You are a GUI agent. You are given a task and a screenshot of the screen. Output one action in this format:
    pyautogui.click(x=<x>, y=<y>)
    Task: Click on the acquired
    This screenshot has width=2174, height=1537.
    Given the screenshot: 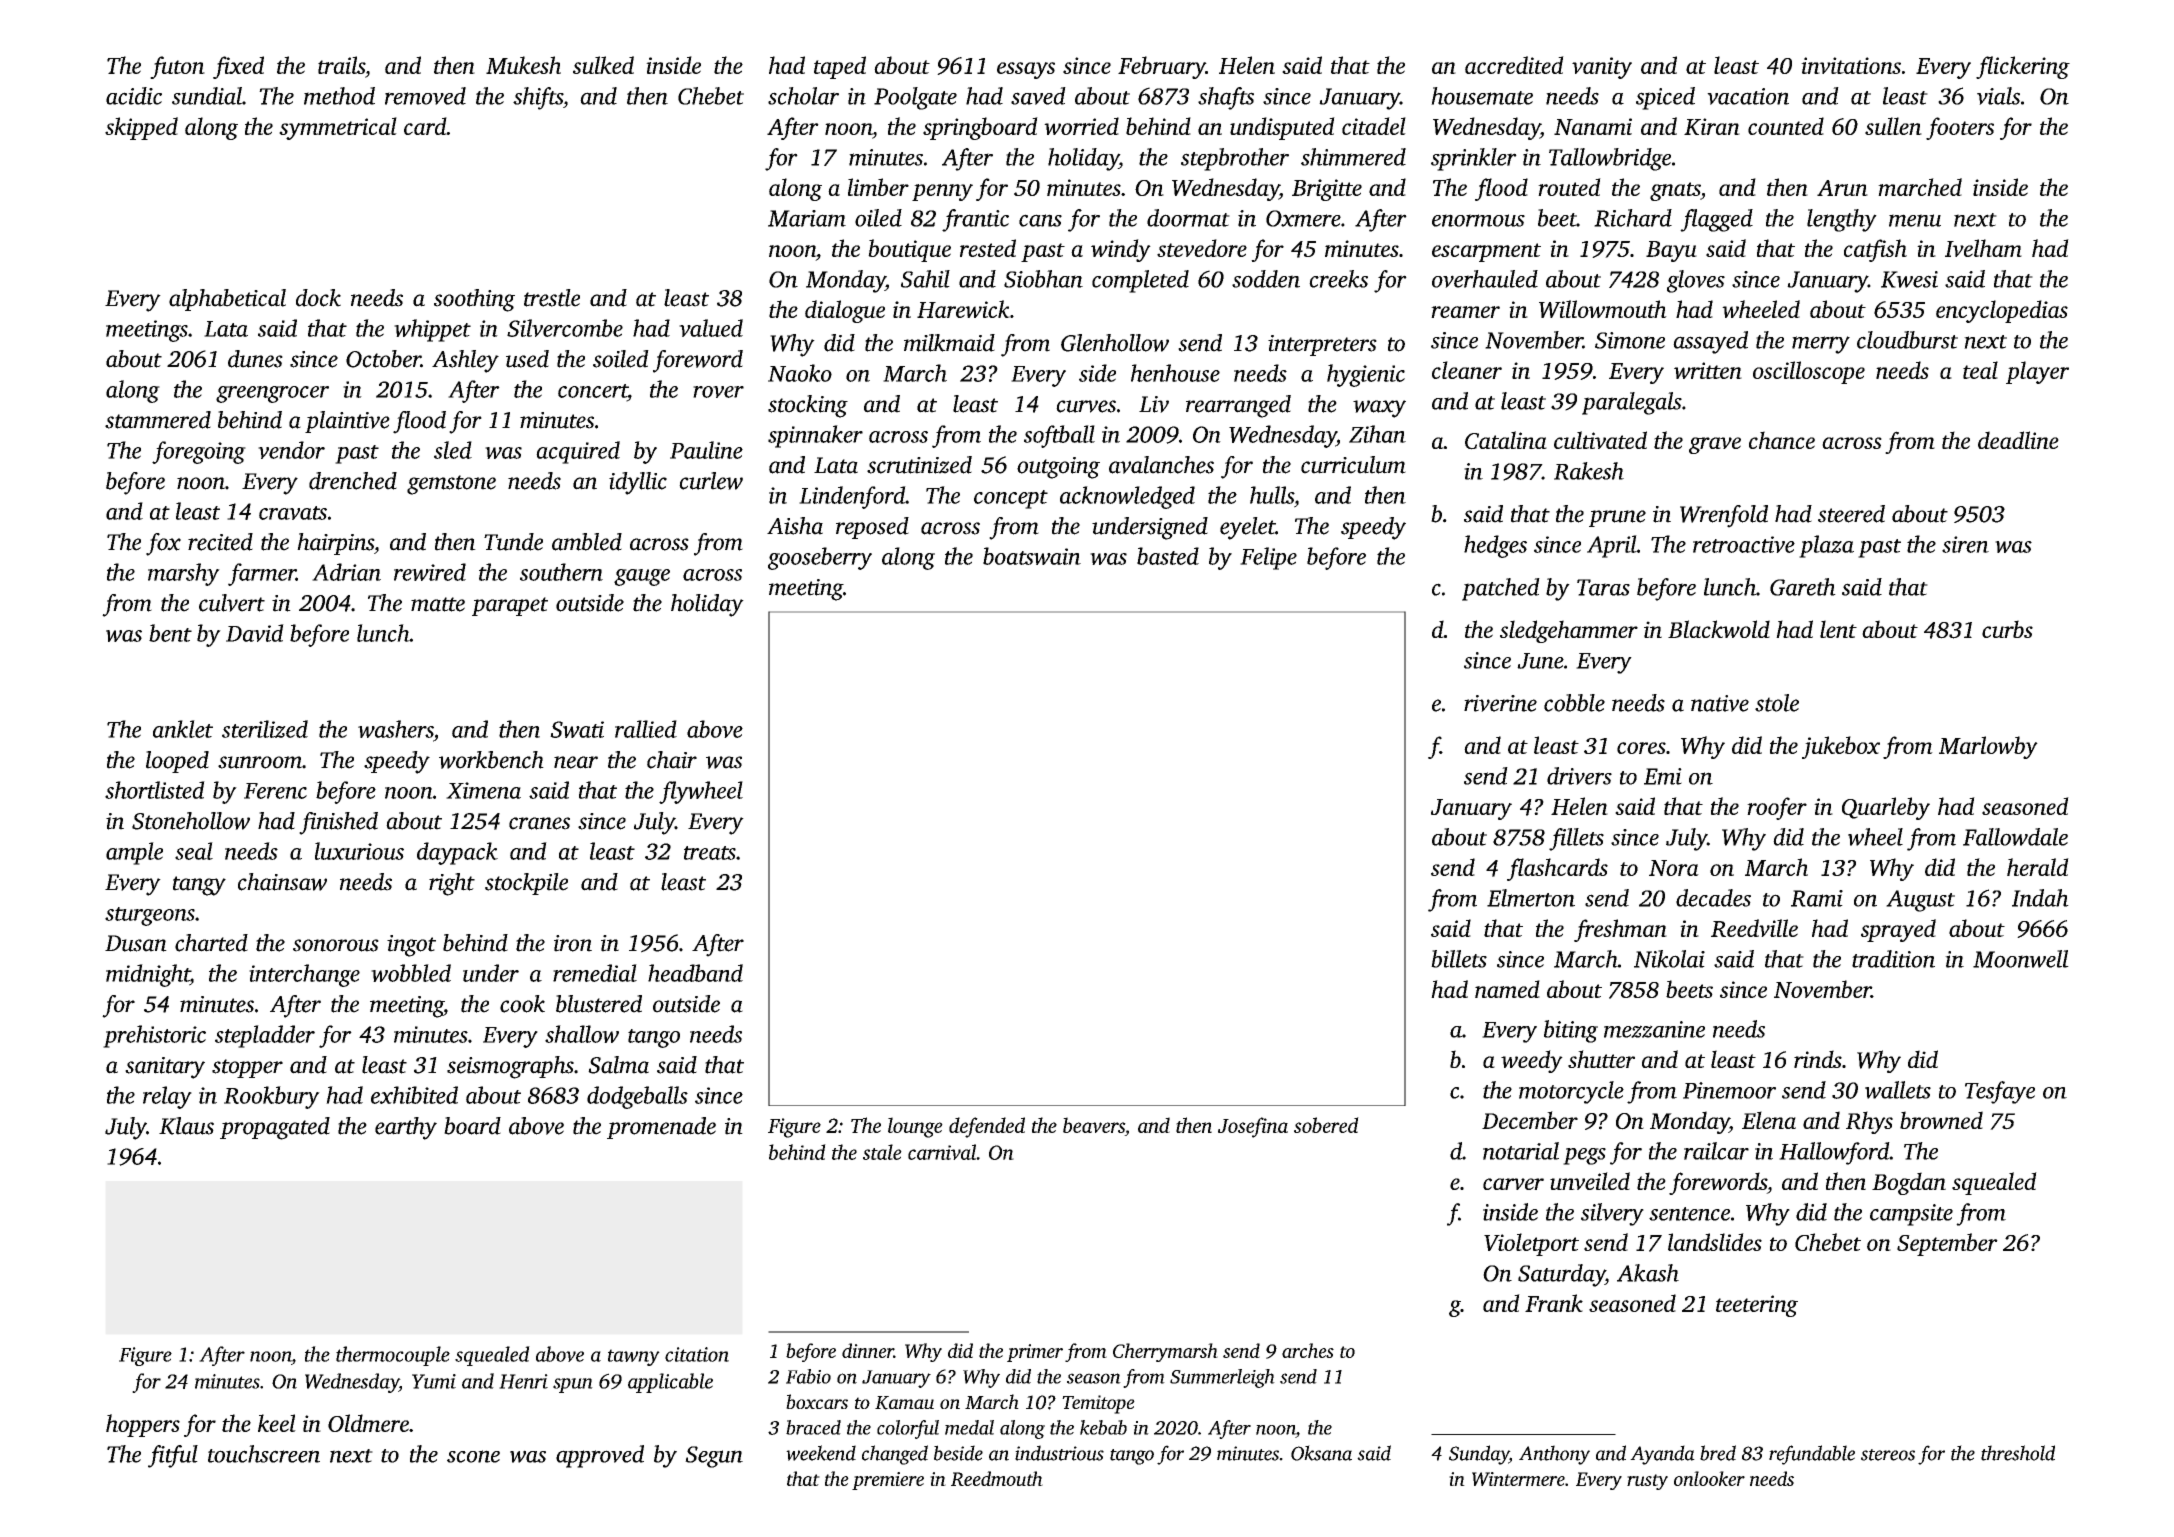 What is the action you would take?
    pyautogui.click(x=578, y=452)
